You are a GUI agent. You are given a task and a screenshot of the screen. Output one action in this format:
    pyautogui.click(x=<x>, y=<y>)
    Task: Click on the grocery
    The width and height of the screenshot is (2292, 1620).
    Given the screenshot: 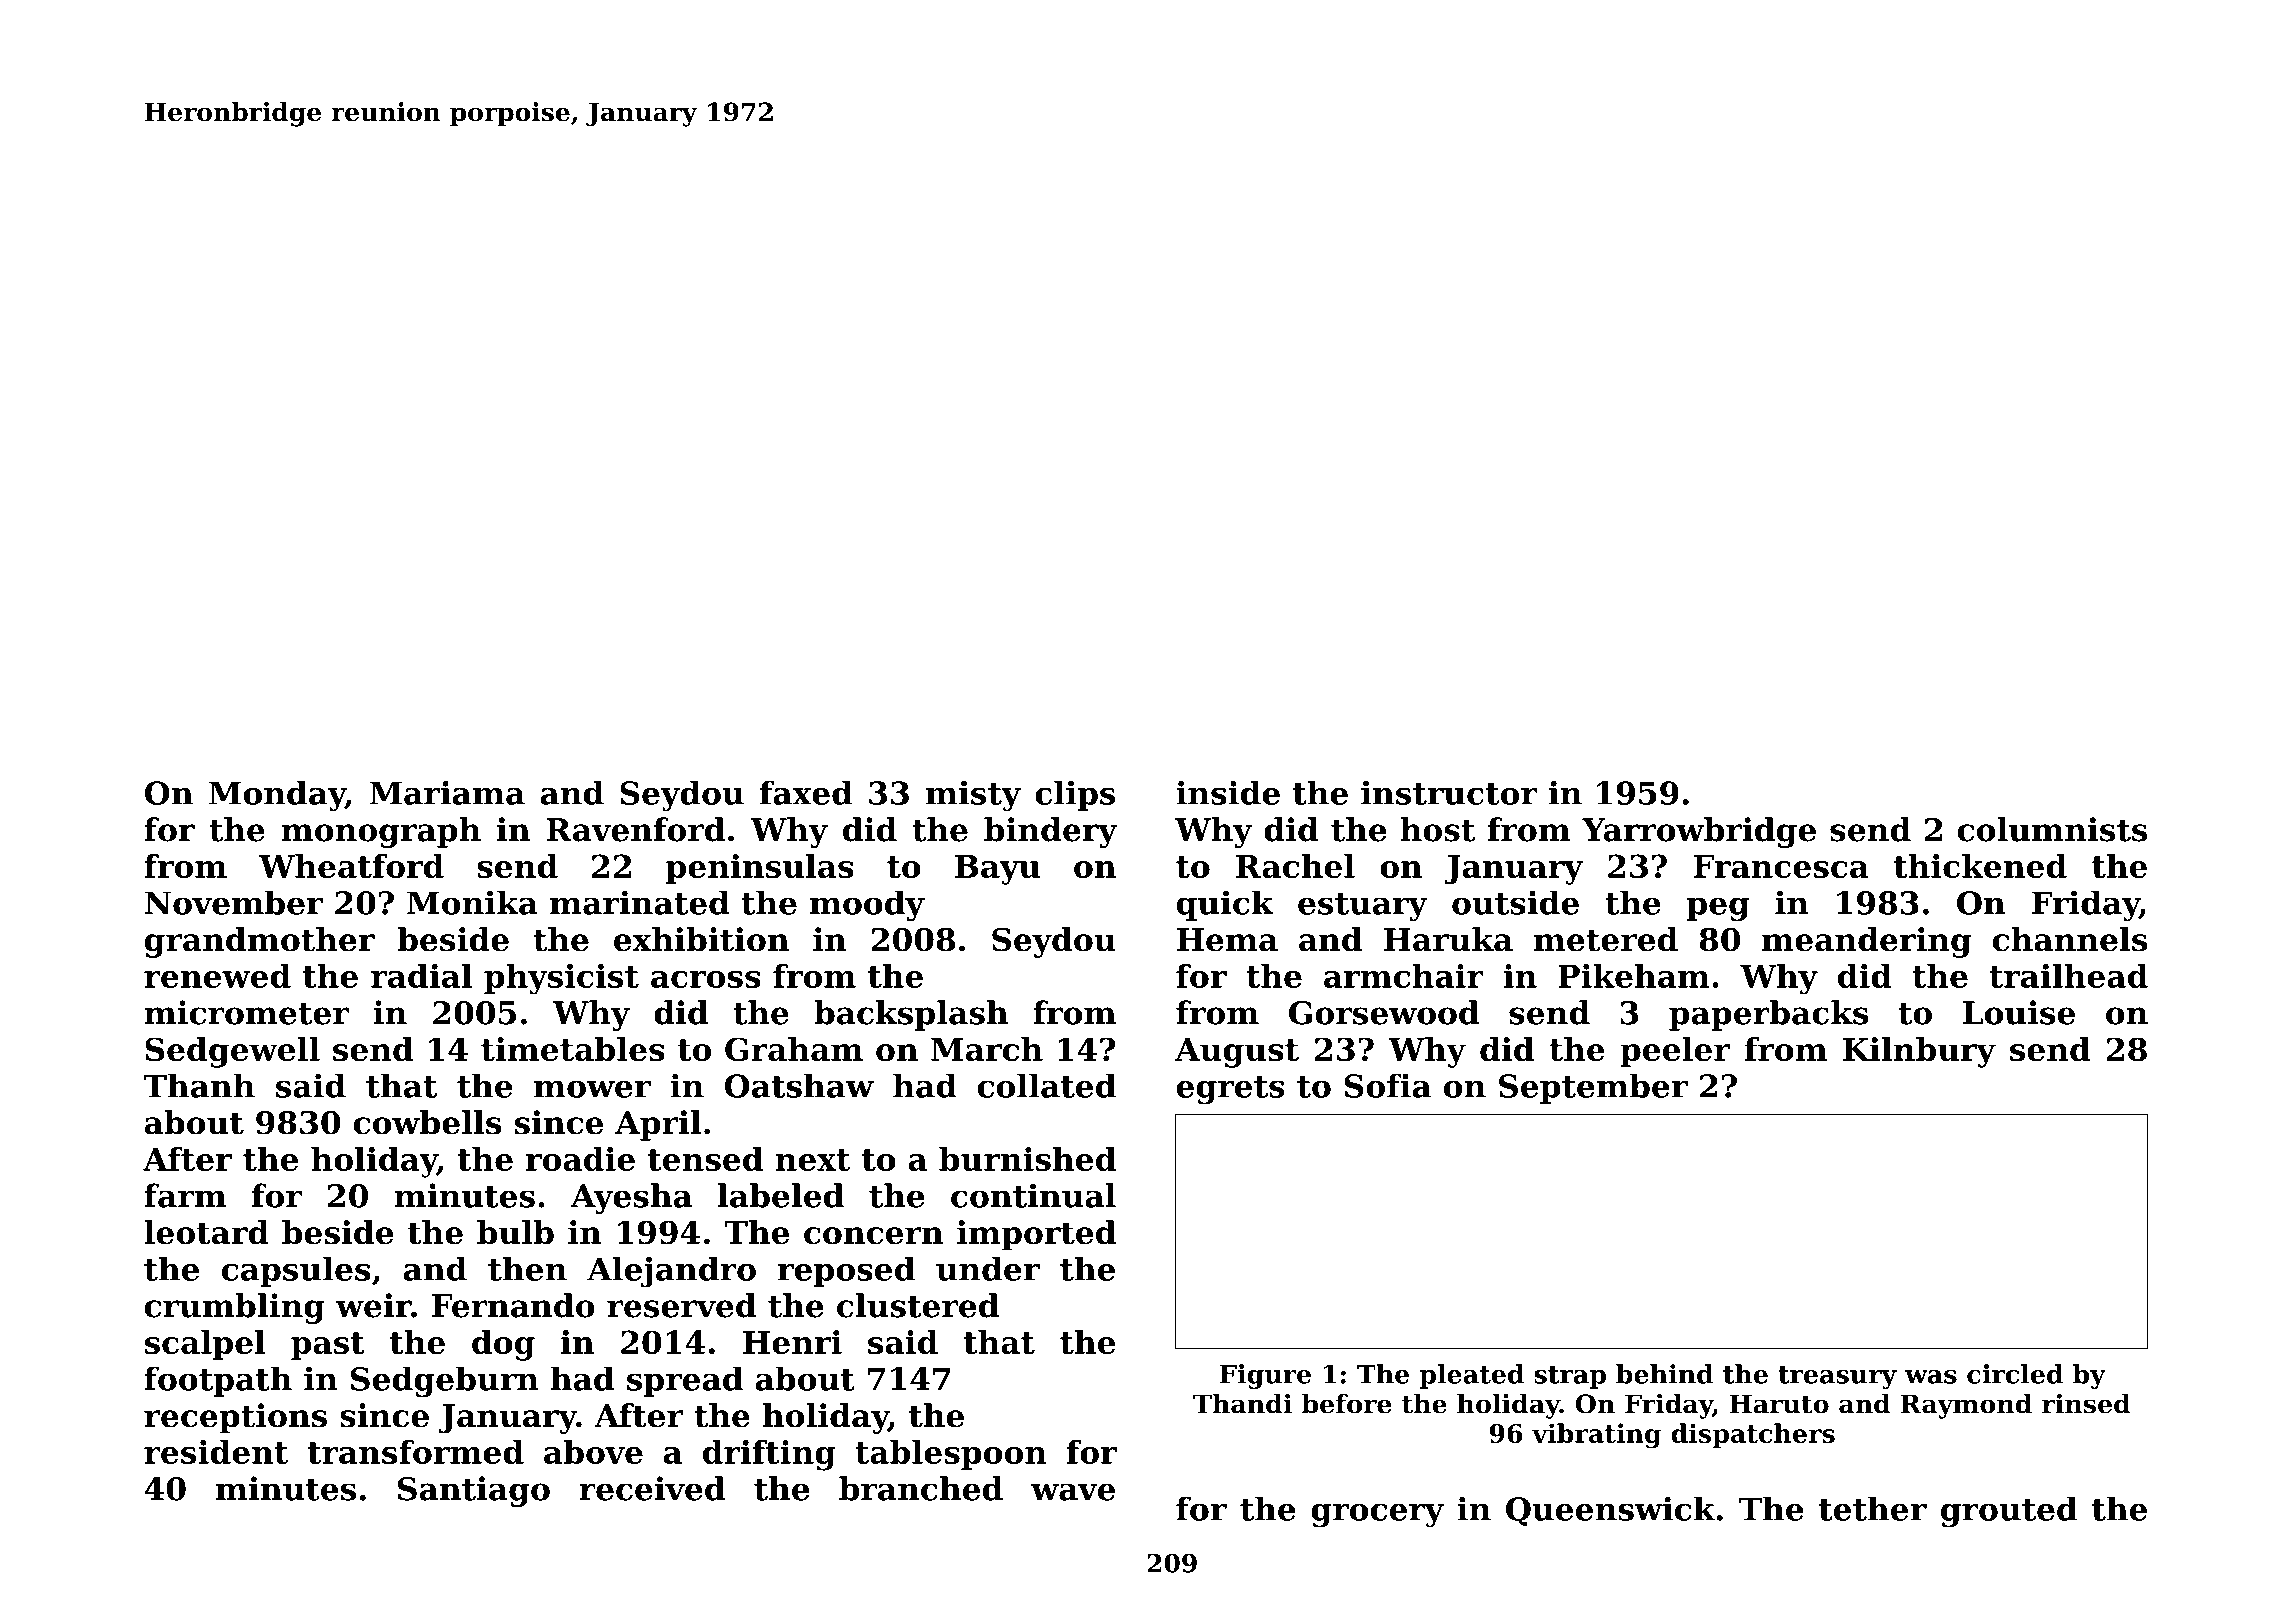 What is the action you would take?
    pyautogui.click(x=1377, y=1515)
